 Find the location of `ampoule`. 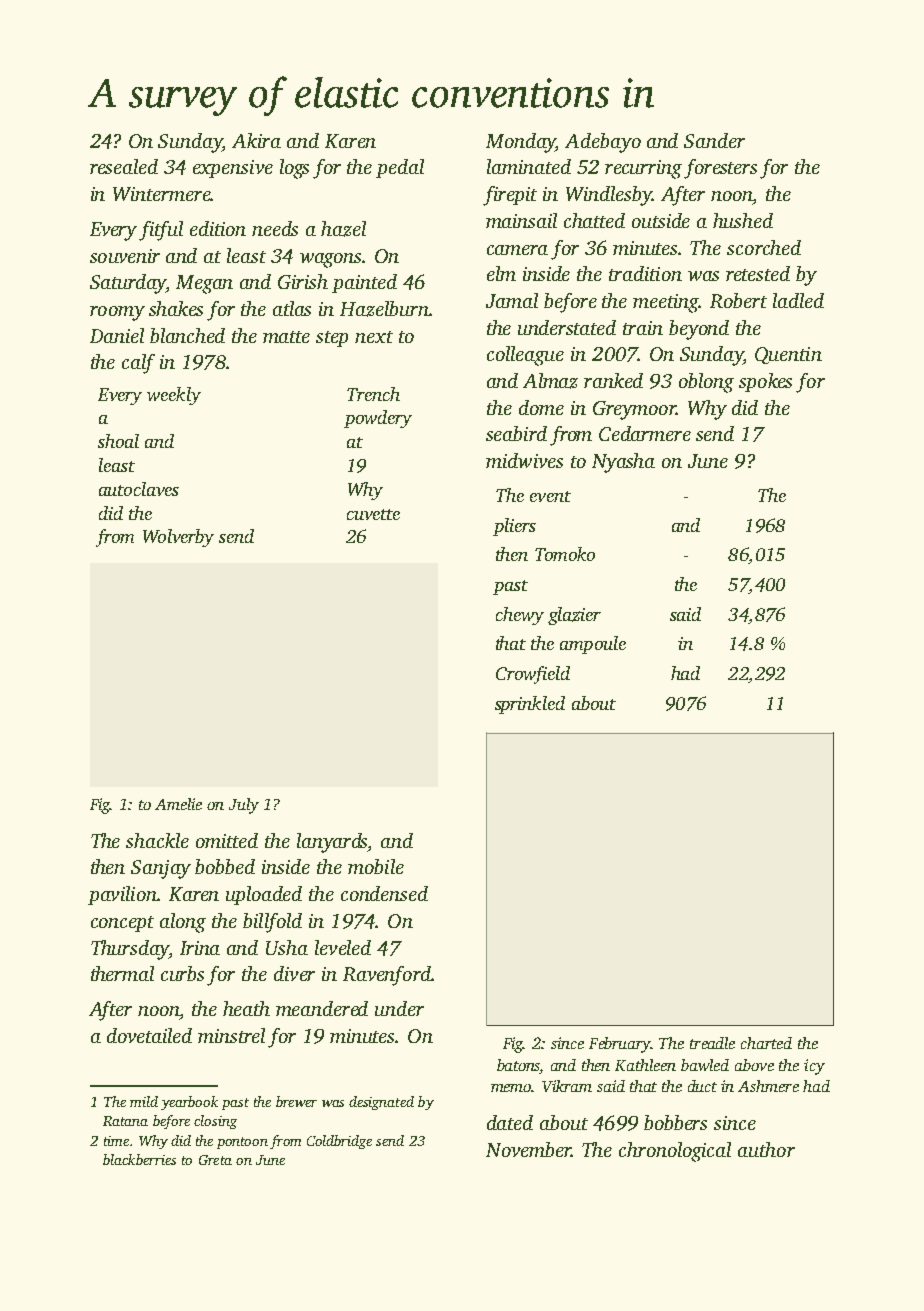

ampoule is located at coordinates (593, 645).
